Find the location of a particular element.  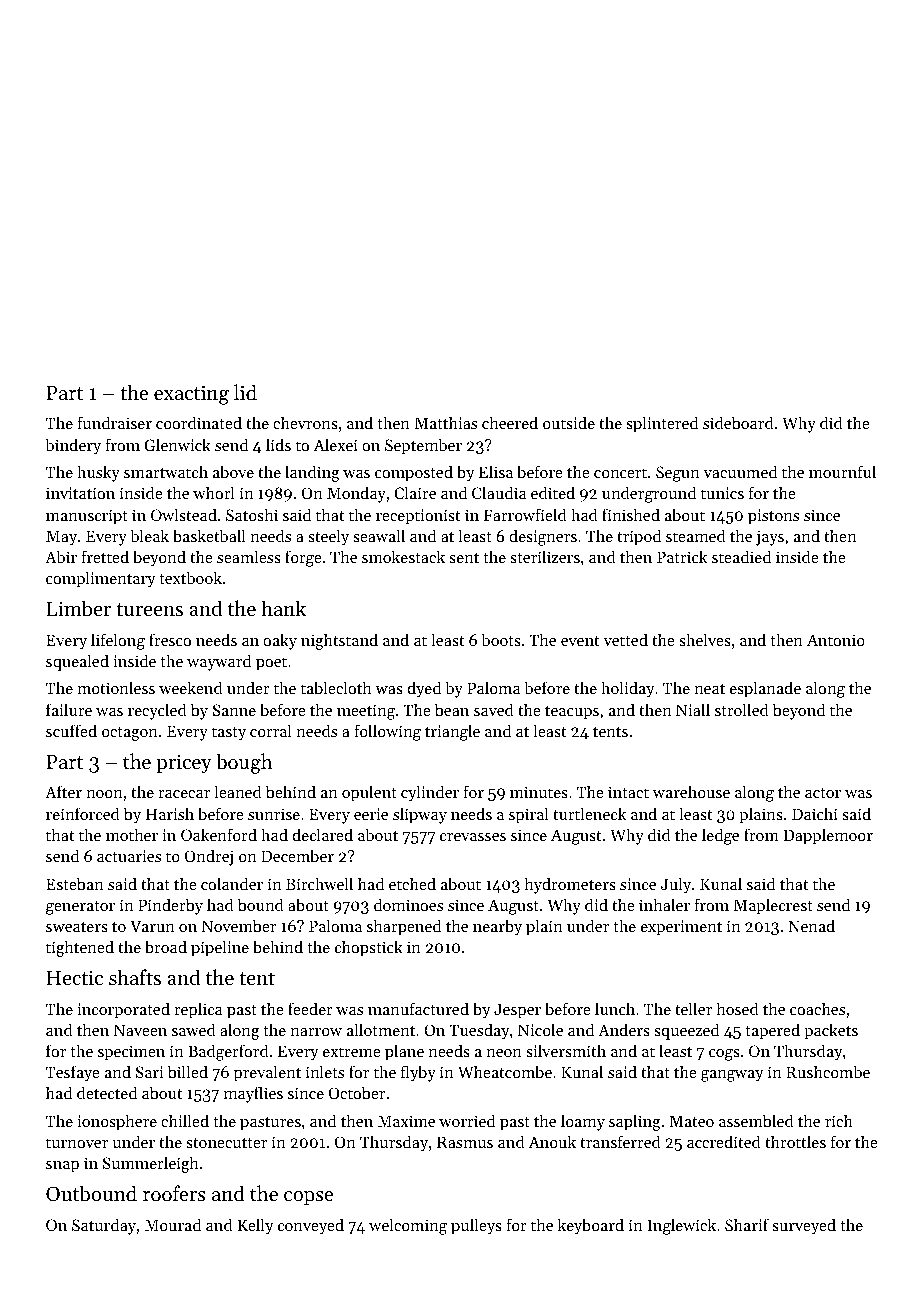

declared is located at coordinates (323, 834).
